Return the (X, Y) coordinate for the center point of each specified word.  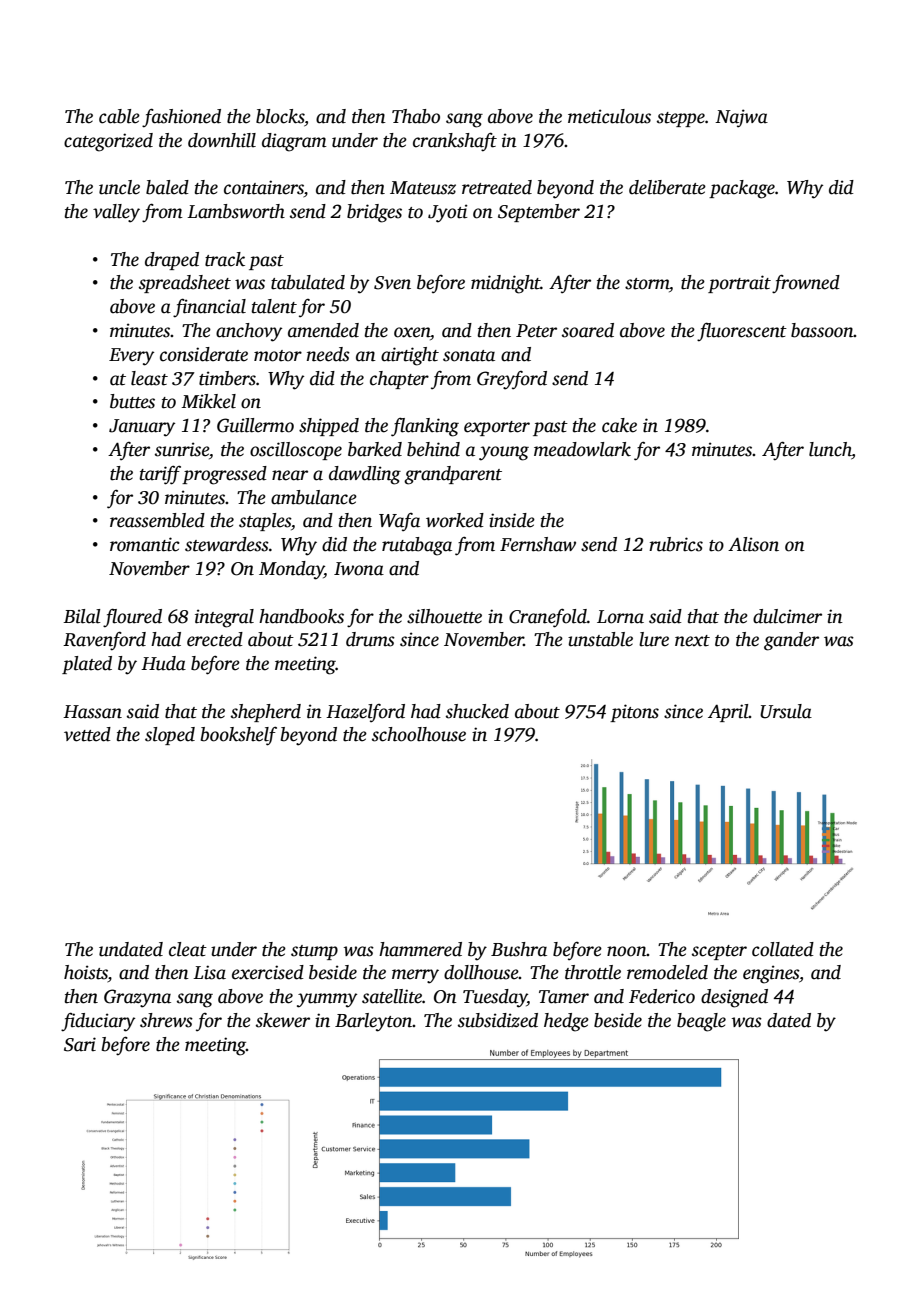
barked (375, 449)
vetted (87, 734)
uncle (119, 187)
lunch (830, 450)
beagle (701, 1022)
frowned (806, 284)
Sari (80, 1044)
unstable (600, 639)
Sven (392, 283)
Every (131, 357)
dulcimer (787, 616)
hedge (566, 1022)
